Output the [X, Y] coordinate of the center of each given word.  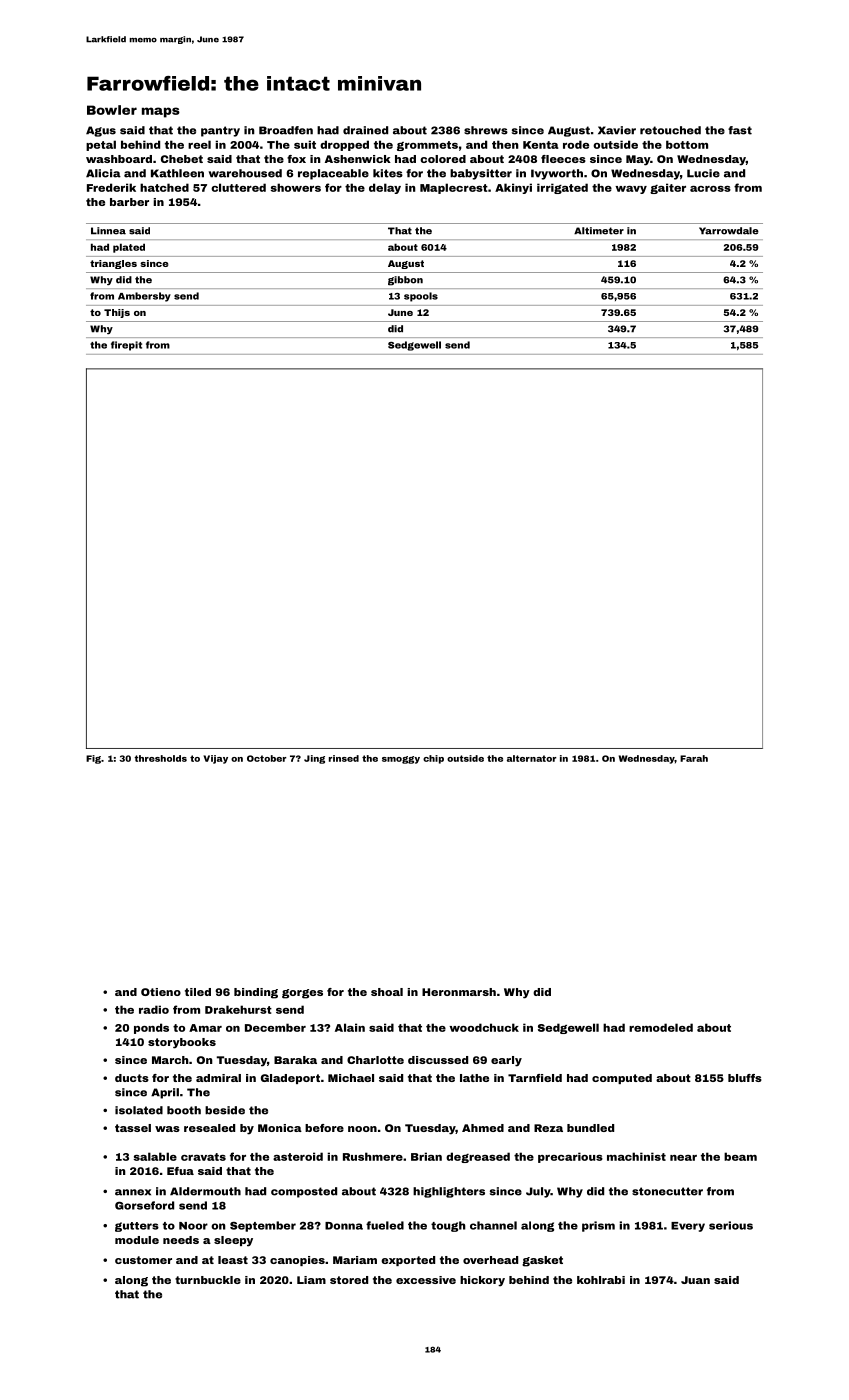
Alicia [103, 173]
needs [181, 1240]
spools [421, 297]
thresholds [160, 758]
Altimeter [599, 231]
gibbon [405, 281]
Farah [694, 758]
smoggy [401, 760]
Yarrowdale [729, 231]
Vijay [215, 759]
